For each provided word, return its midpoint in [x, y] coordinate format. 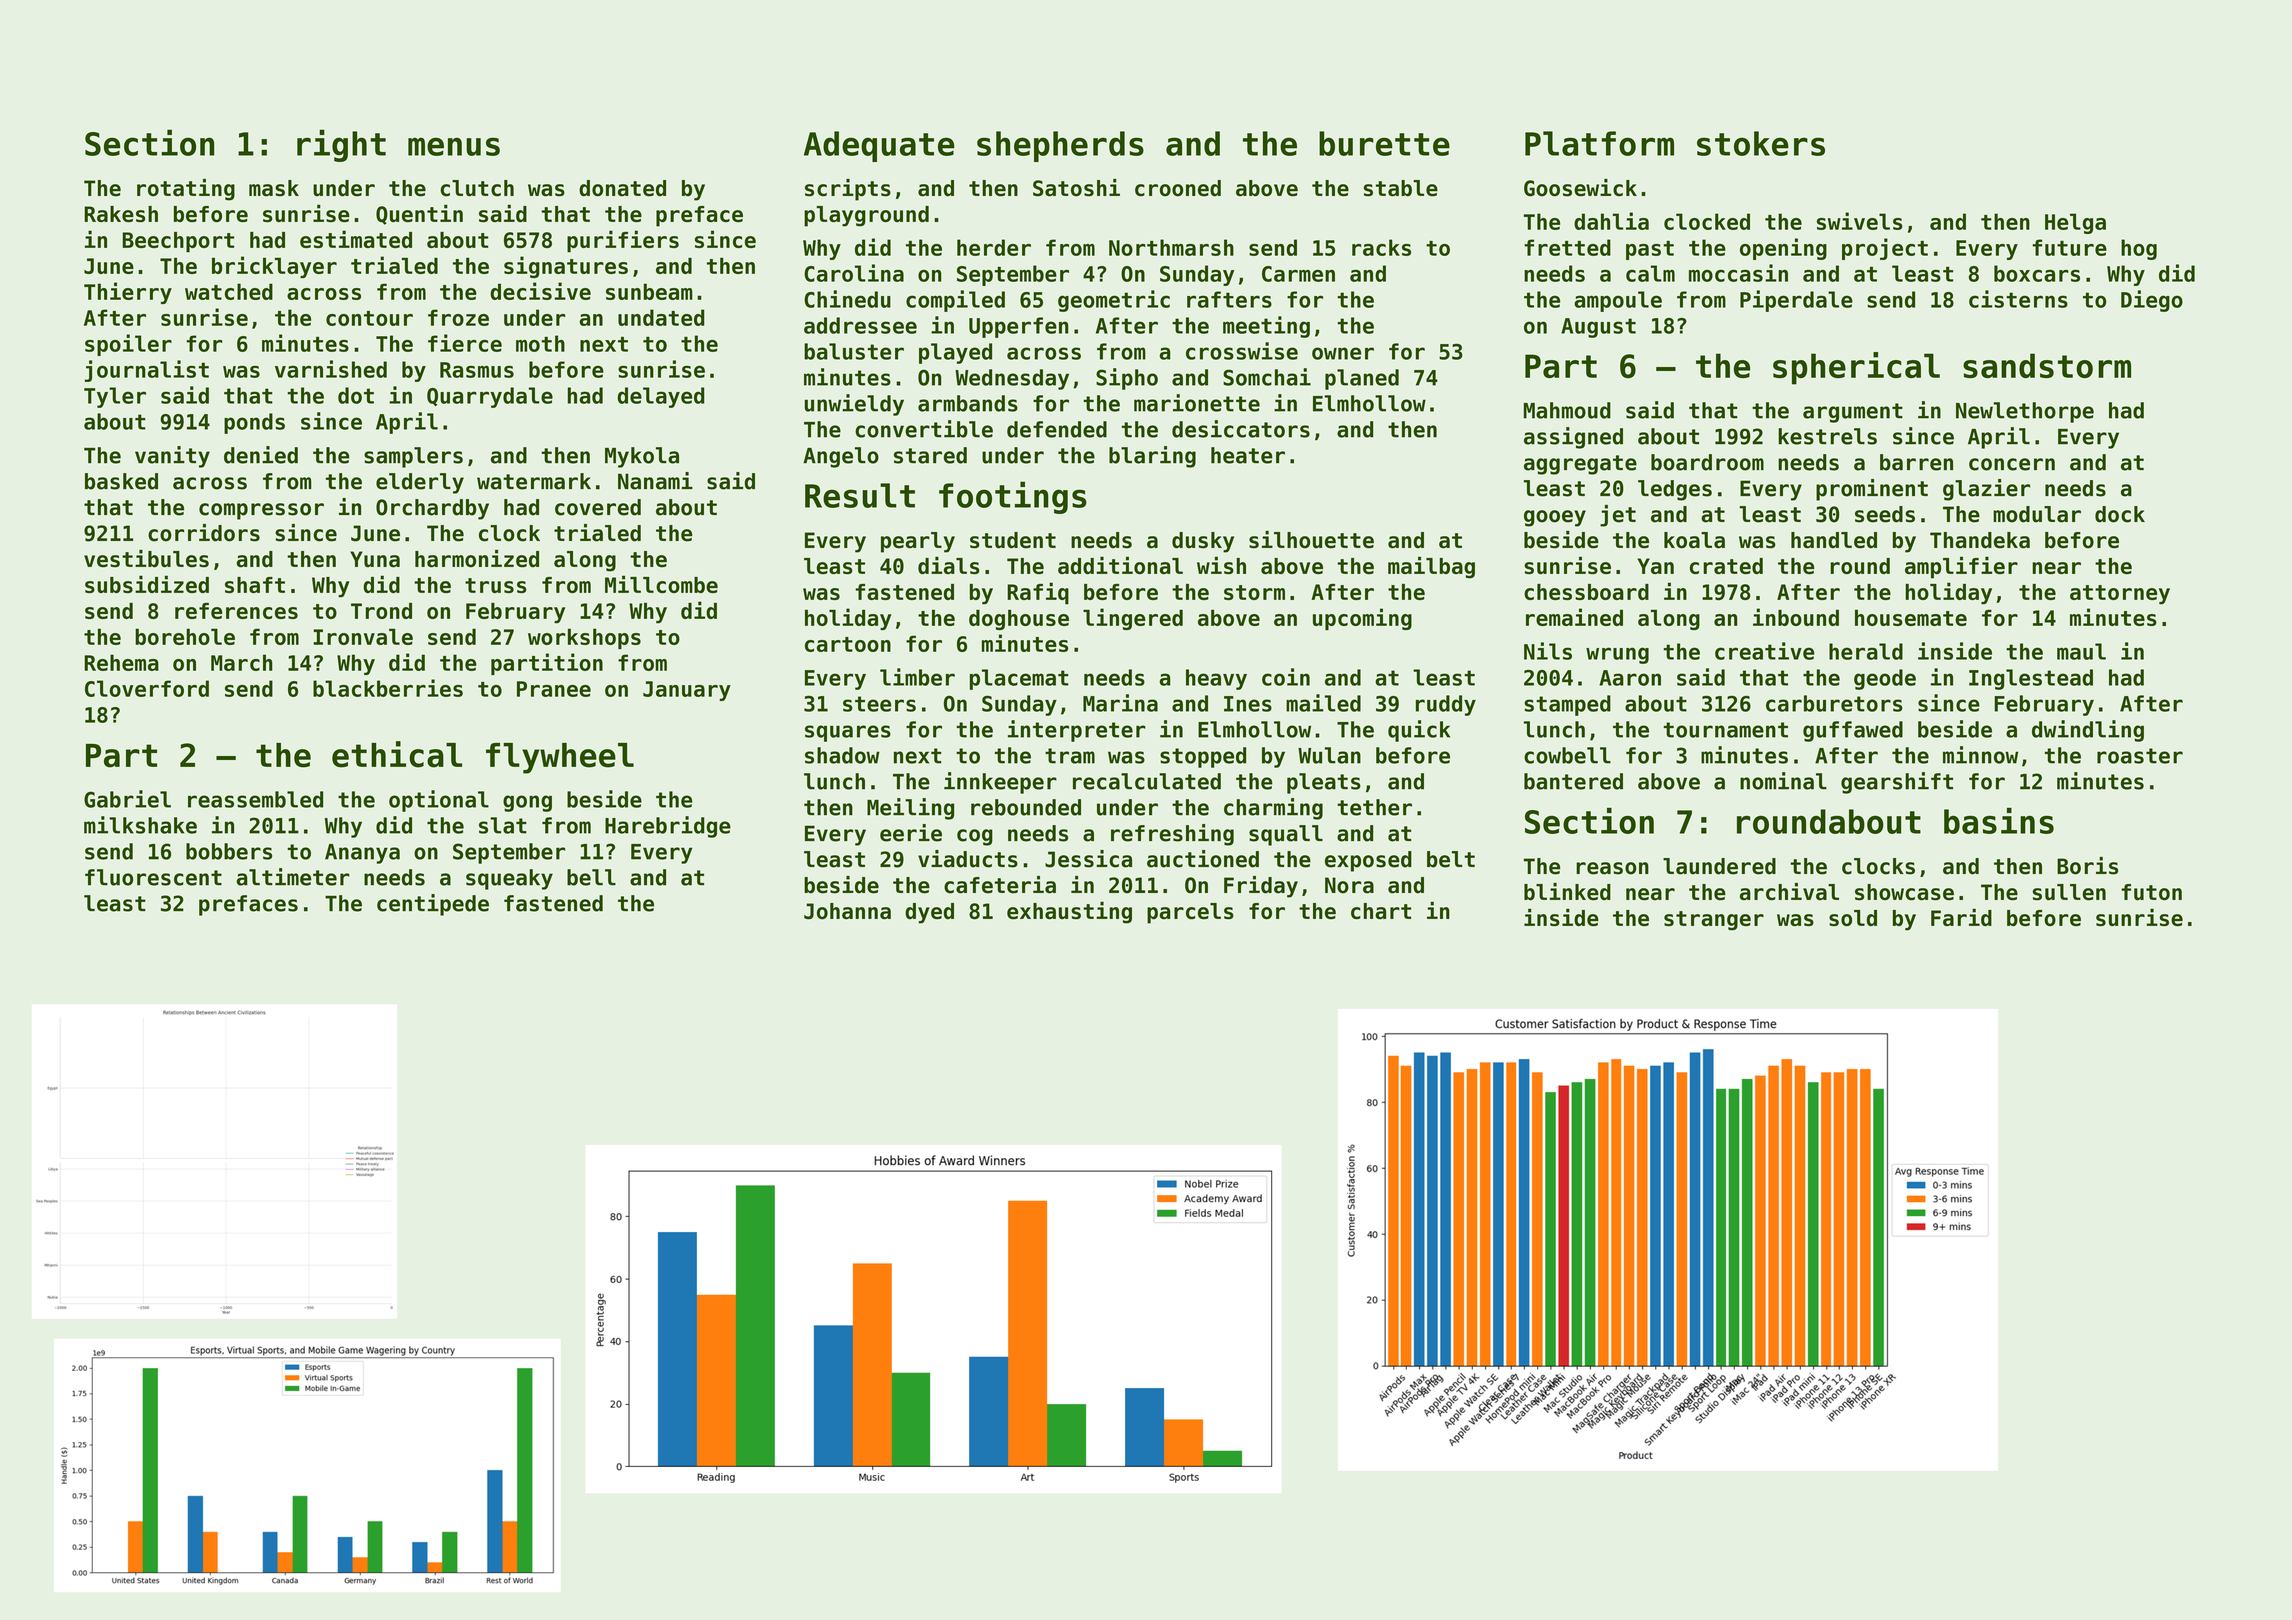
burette [1384, 143]
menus [454, 146]
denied [261, 455]
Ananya [362, 854]
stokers [1761, 143]
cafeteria [1000, 885]
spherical [1856, 368]
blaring [1152, 457]
